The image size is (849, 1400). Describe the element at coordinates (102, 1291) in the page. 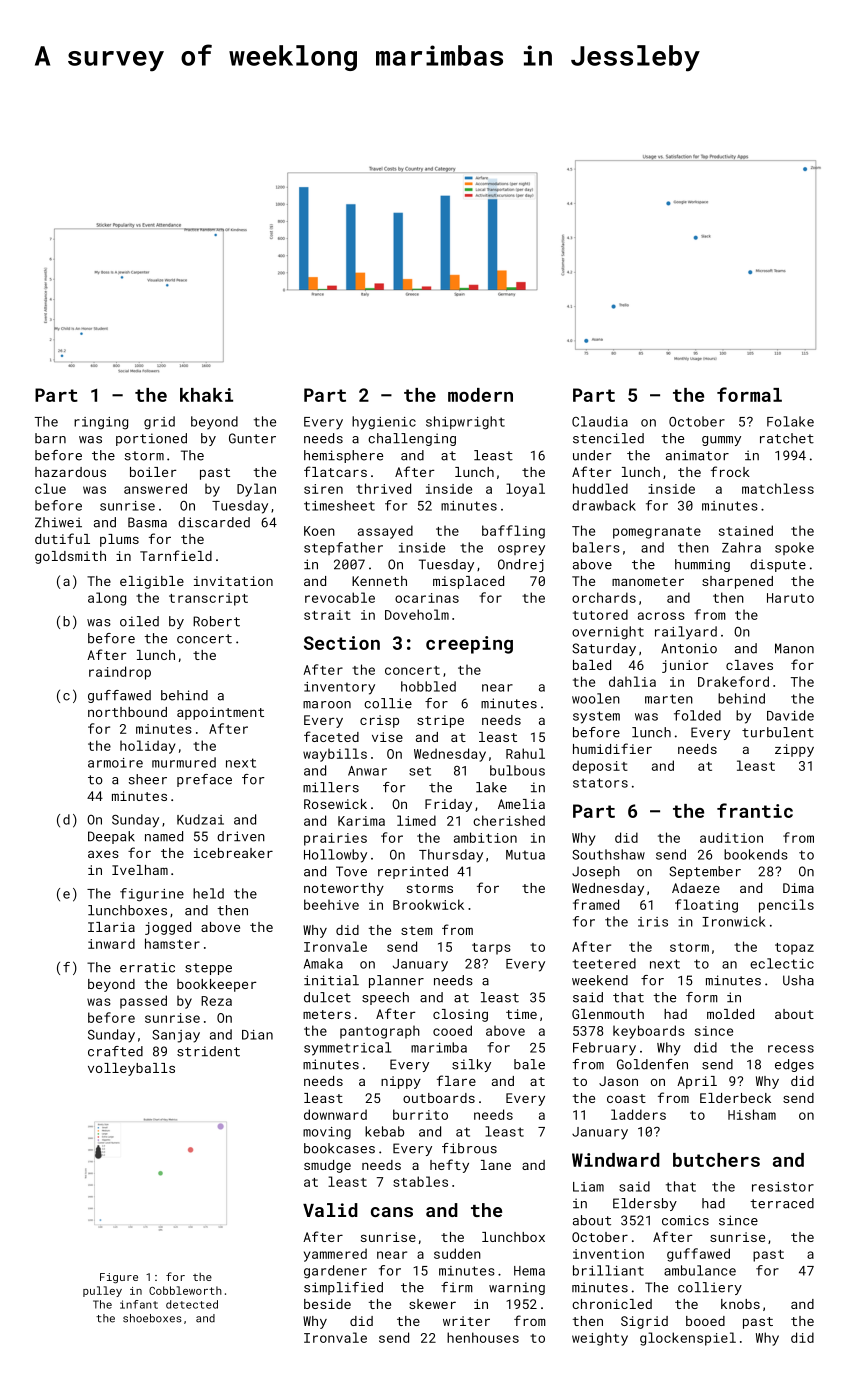

I see `pulley` at that location.
